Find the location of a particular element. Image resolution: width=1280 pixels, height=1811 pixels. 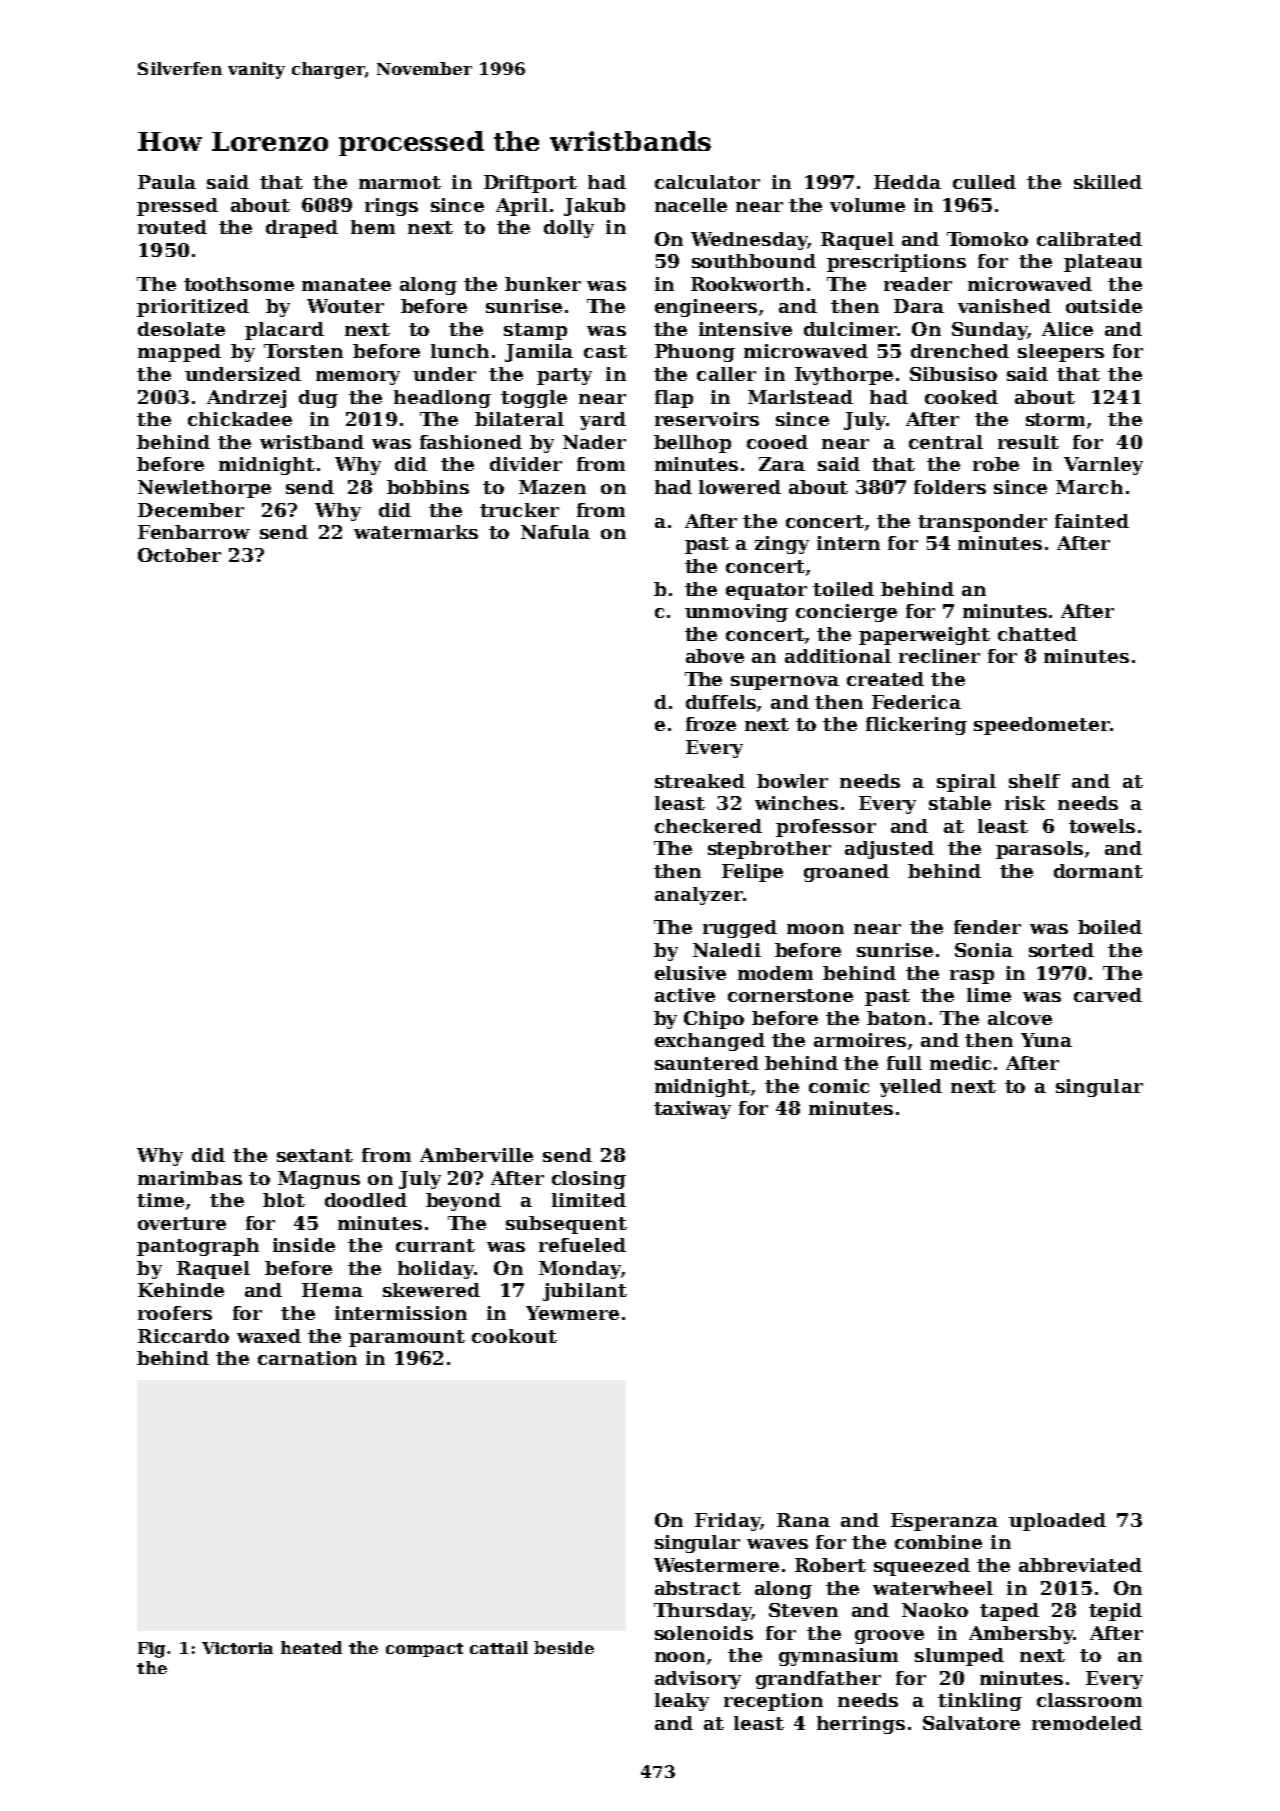

vanished is located at coordinates (1004, 306).
